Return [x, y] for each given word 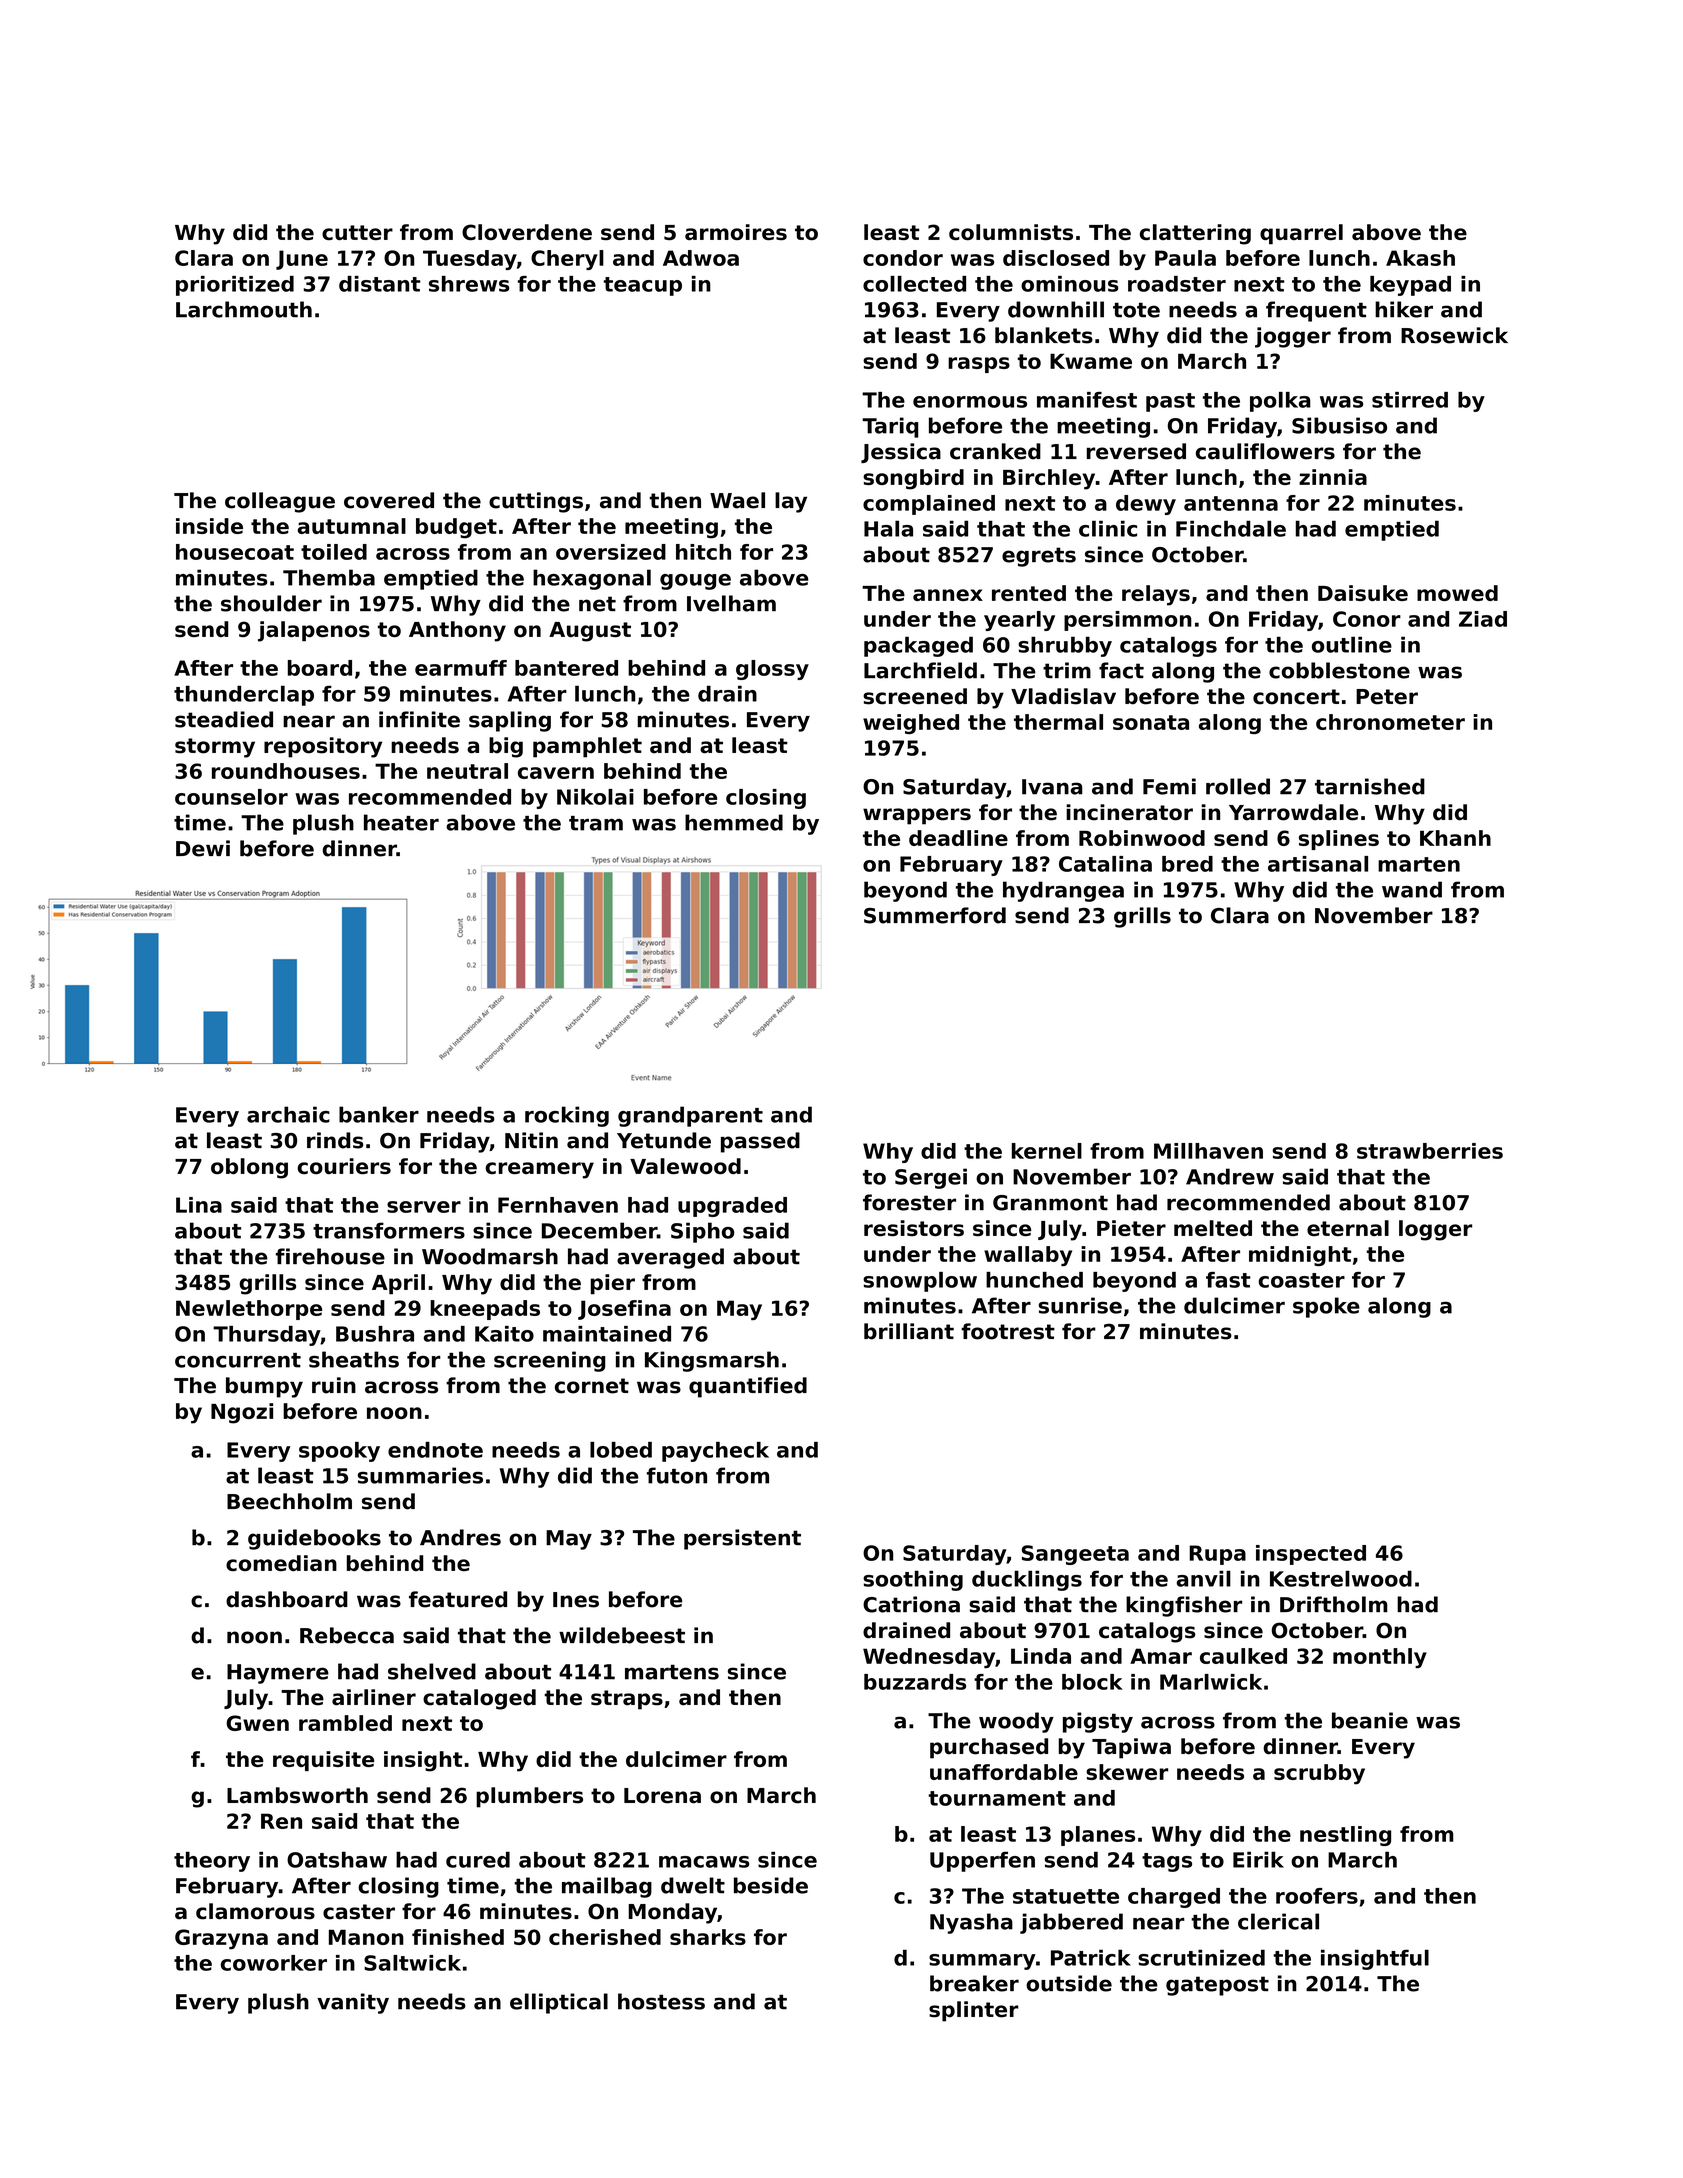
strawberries [1430, 1151]
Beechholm [289, 1501]
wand [1412, 889]
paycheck [715, 1452]
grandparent [690, 1116]
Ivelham [731, 603]
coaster [1302, 1280]
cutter [357, 232]
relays [1156, 595]
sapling [510, 721]
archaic [288, 1114]
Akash [1420, 258]
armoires [736, 232]
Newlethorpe [249, 1310]
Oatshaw [337, 1859]
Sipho [702, 1232]
